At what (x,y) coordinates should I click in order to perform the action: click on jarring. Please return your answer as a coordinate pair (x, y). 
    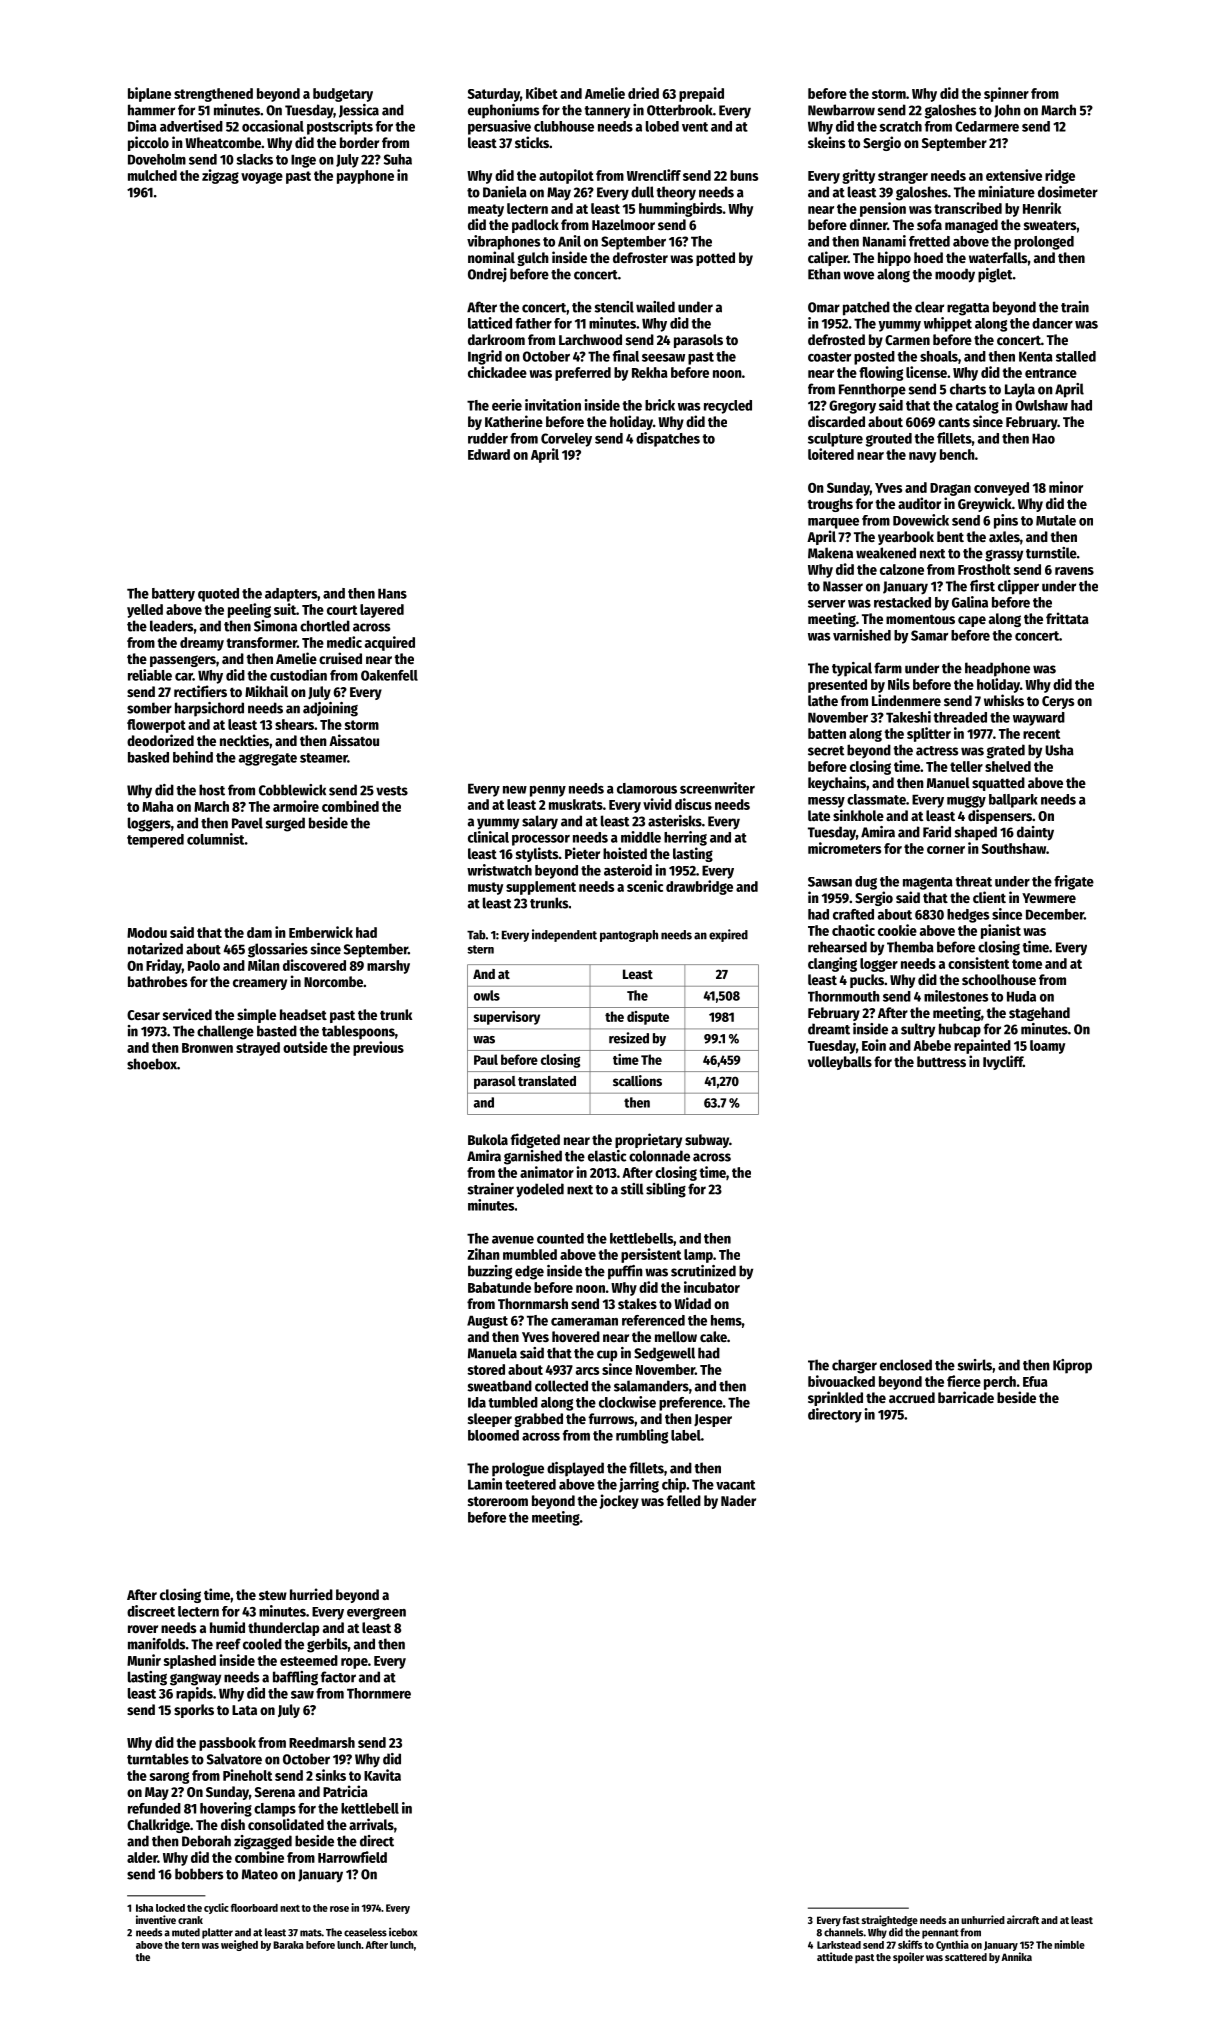
    Looking at the image, I should click on (639, 1485).
